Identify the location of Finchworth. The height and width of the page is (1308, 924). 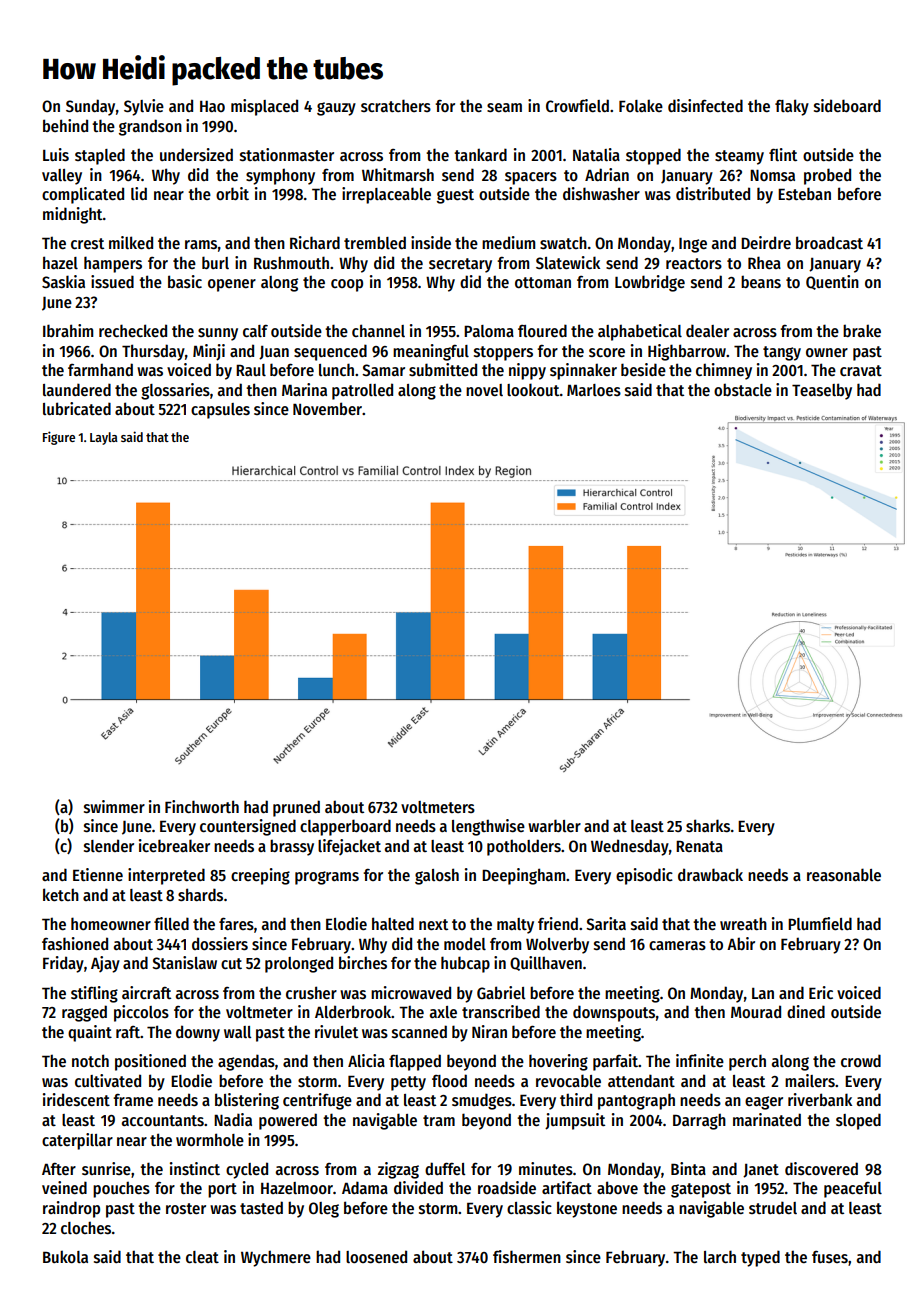
(202, 806).
